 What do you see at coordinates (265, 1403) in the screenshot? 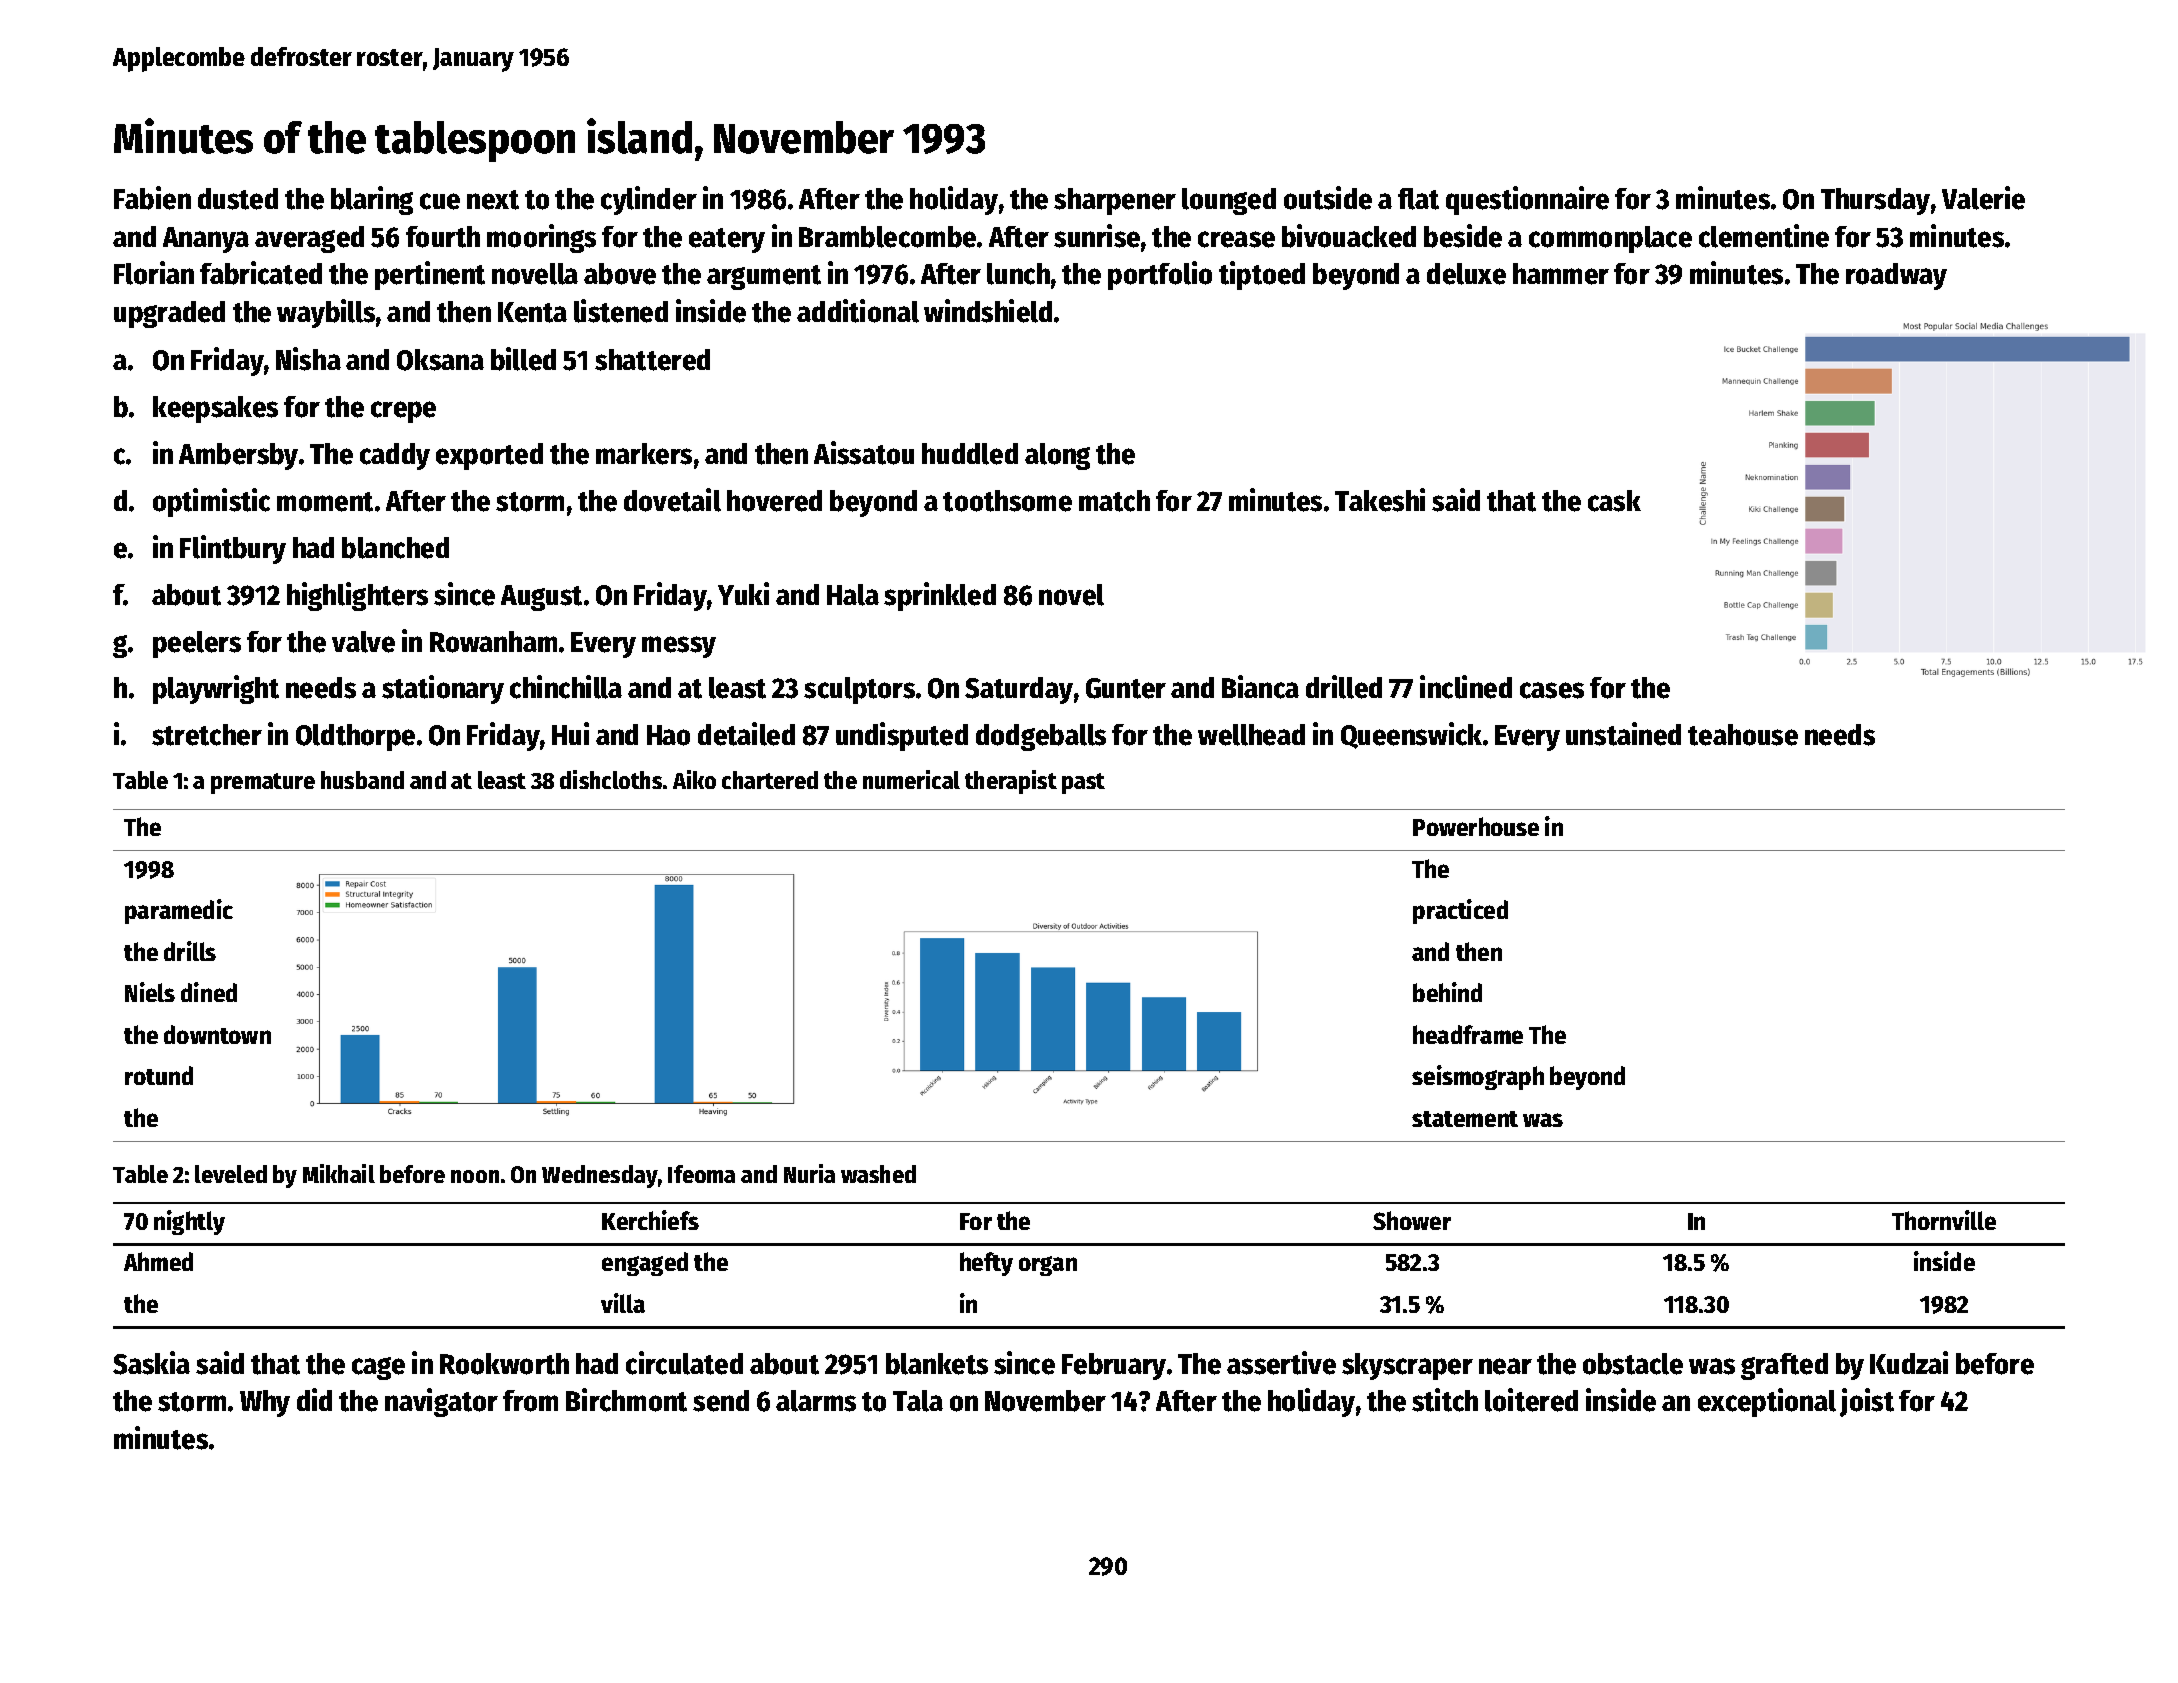
I see `Why` at bounding box center [265, 1403].
